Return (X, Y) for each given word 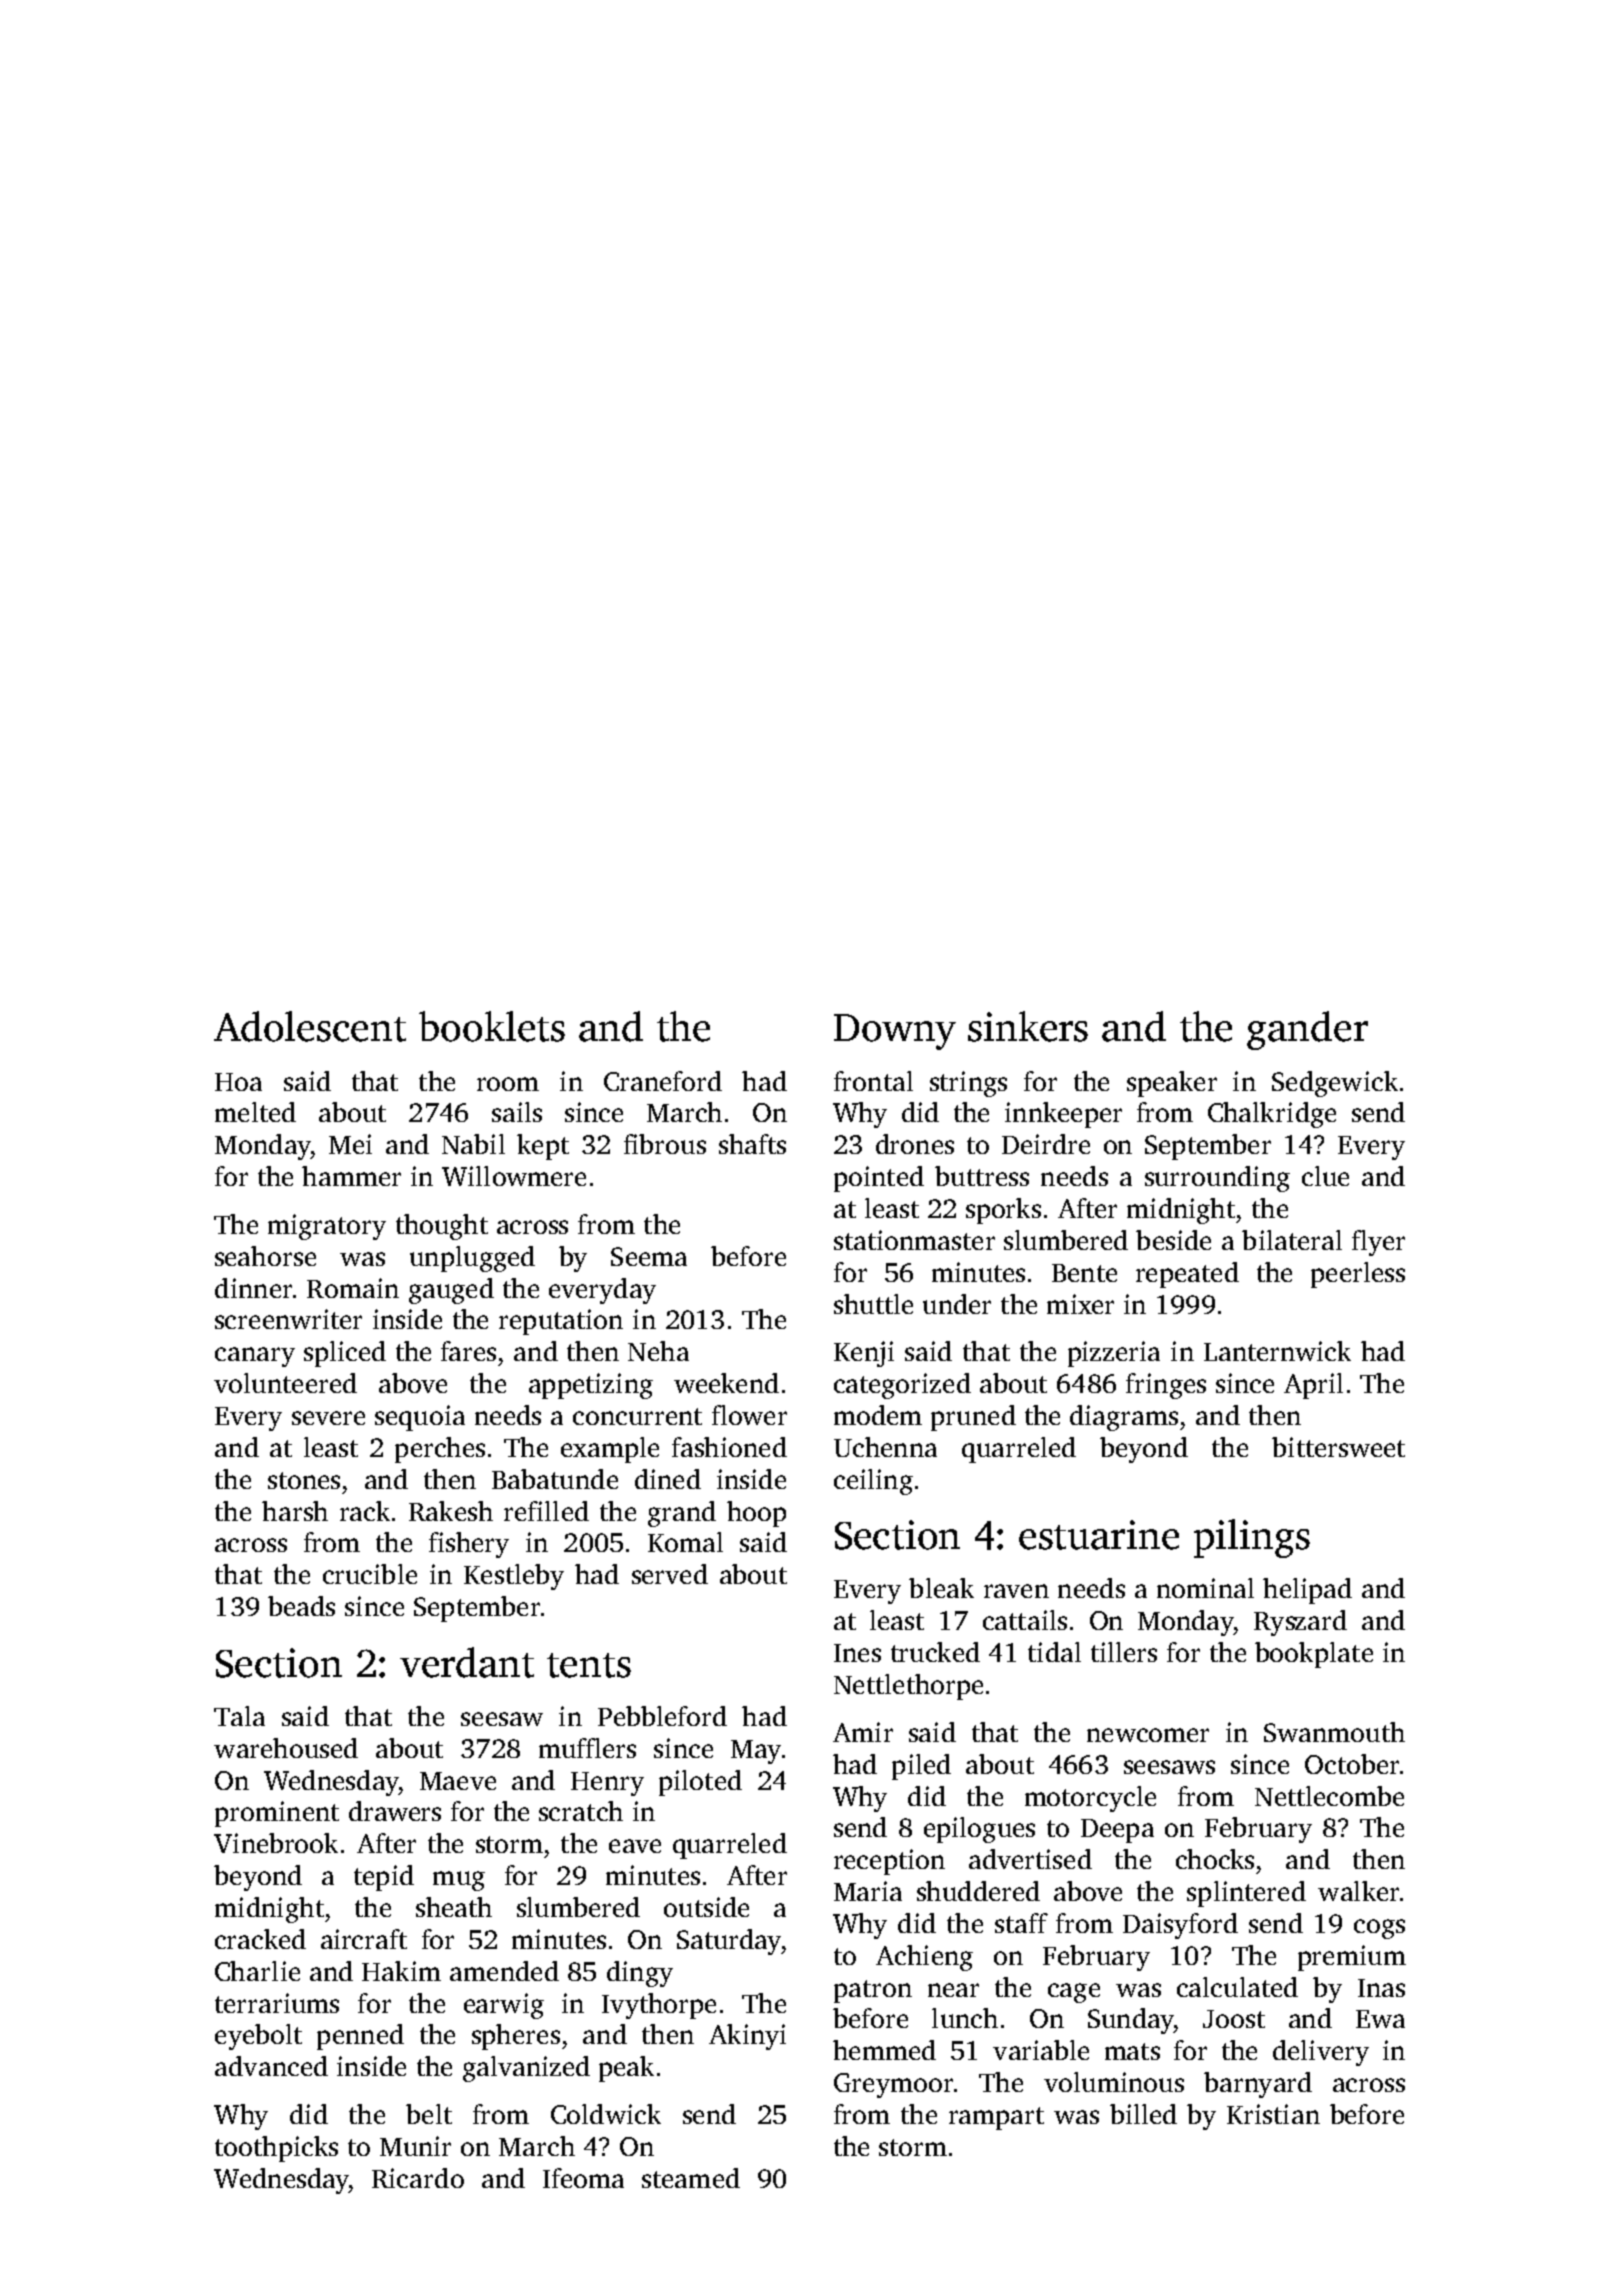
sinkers (1028, 1026)
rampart (996, 2118)
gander (1307, 1030)
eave (635, 1846)
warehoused (286, 1748)
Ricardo (418, 2178)
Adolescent (310, 1026)
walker (1358, 1891)
